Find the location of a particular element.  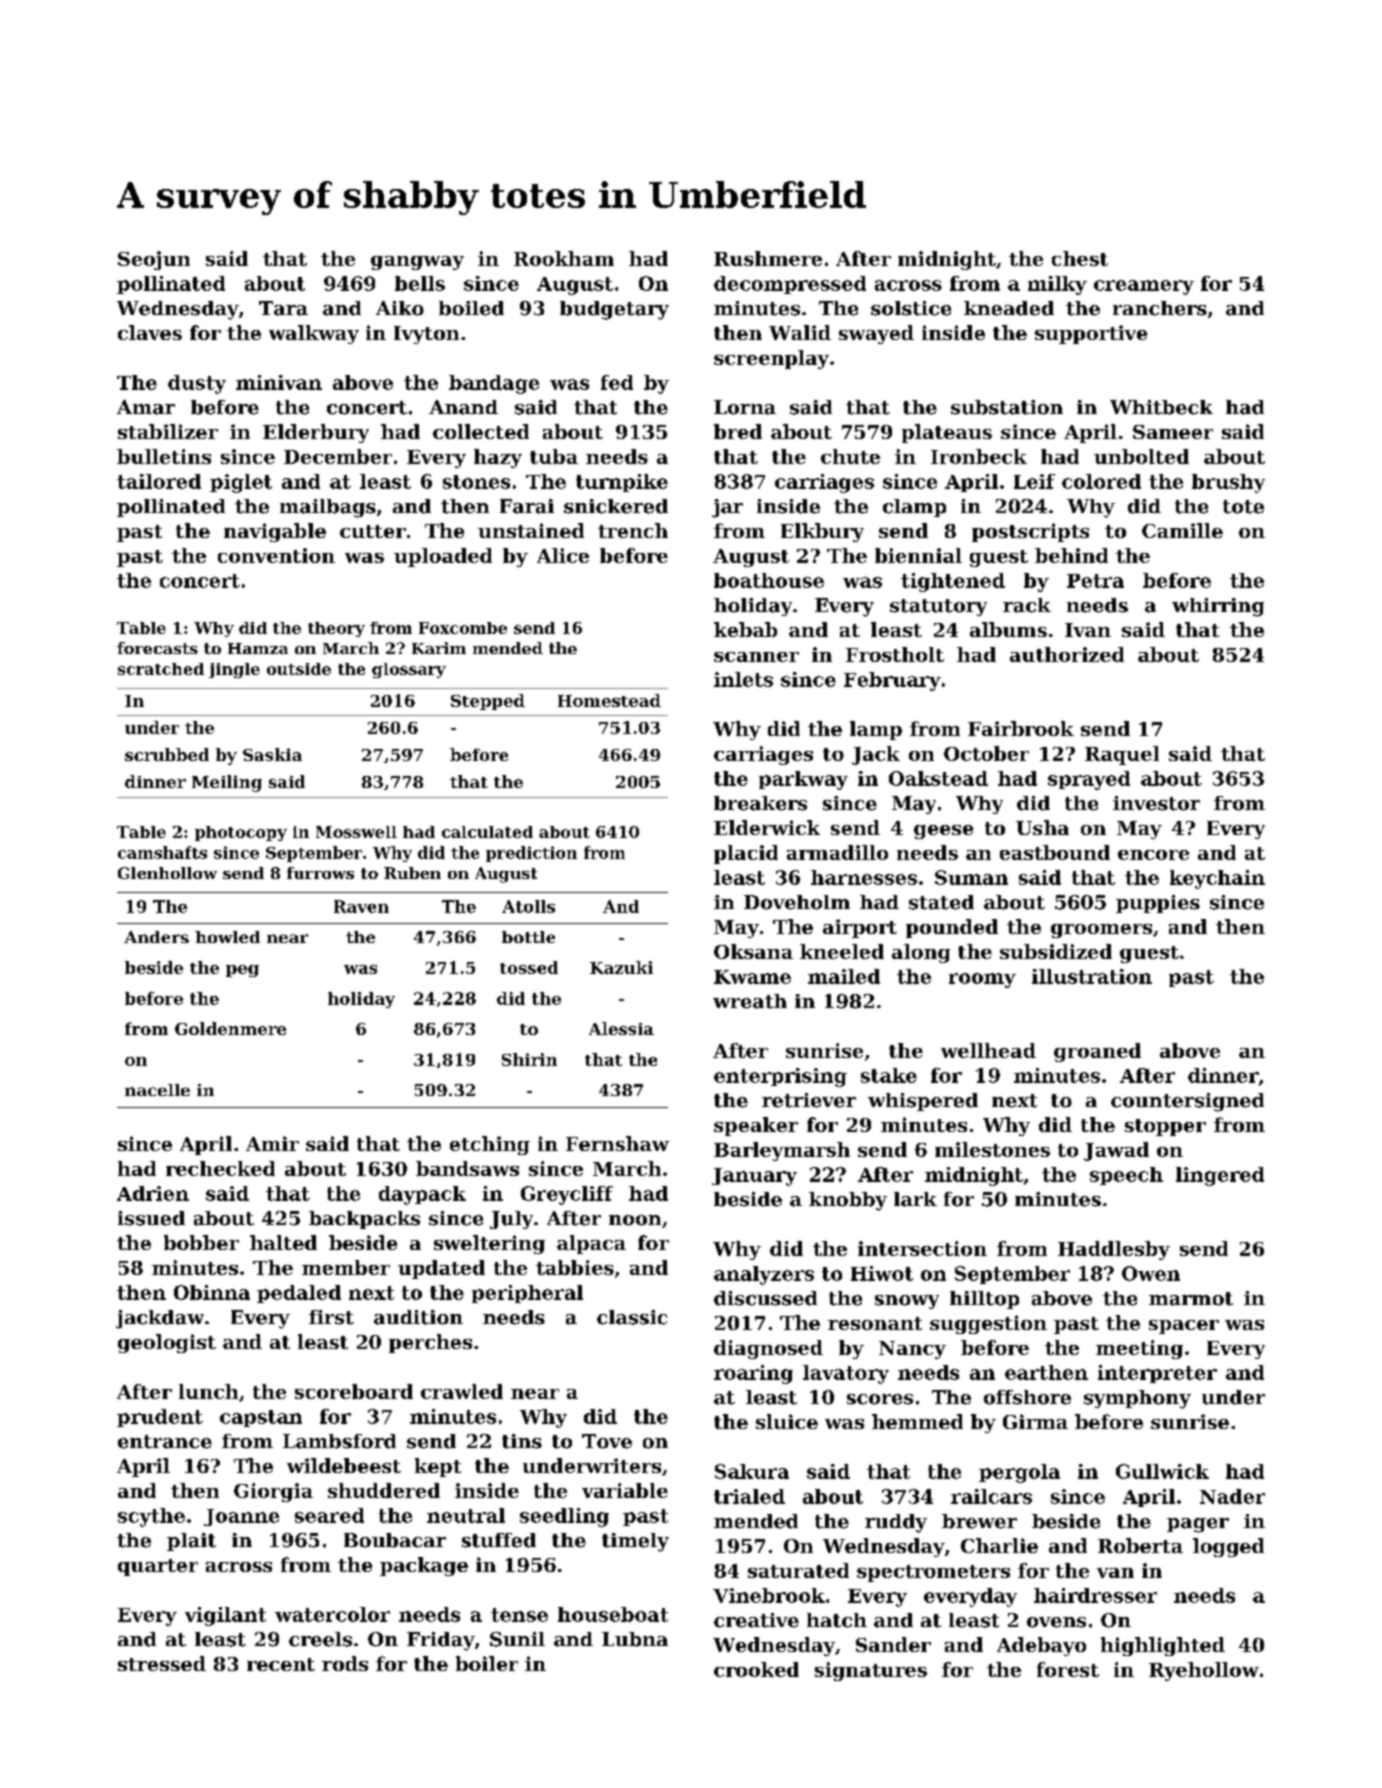

crooked is located at coordinates (756, 1669).
